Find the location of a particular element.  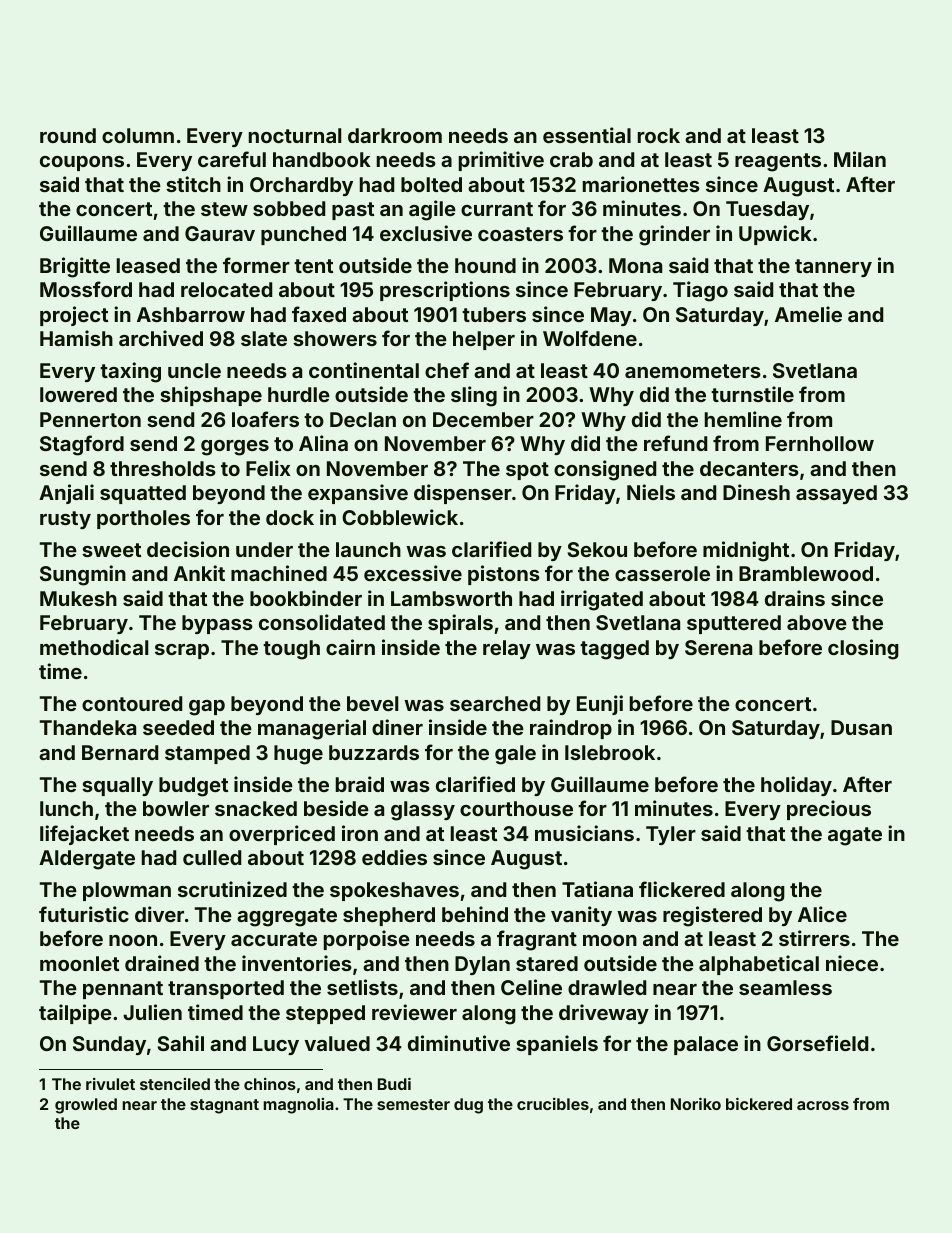

handbook is located at coordinates (322, 159).
